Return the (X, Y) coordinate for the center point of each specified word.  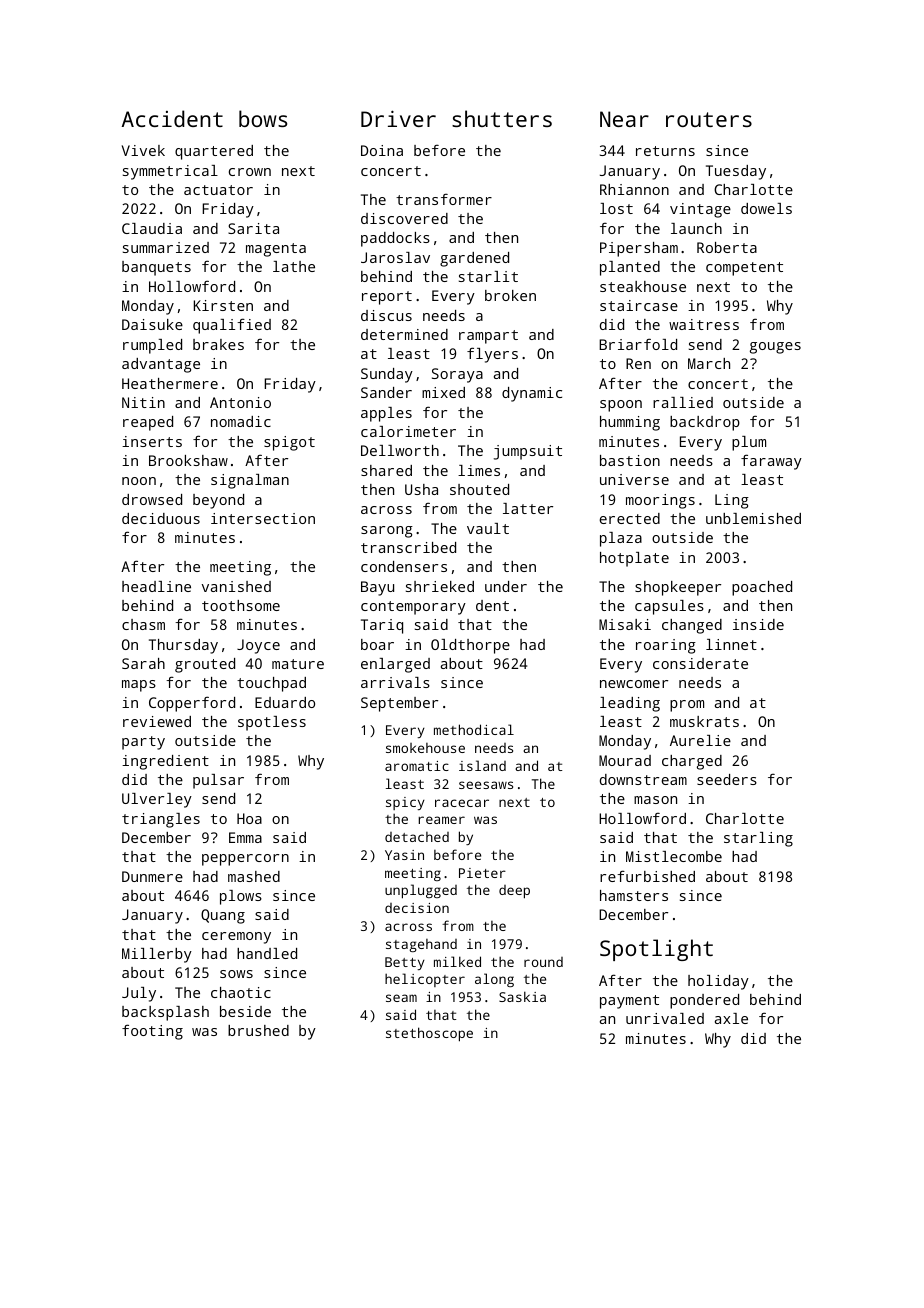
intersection (263, 518)
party (143, 743)
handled (267, 953)
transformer (444, 199)
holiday (718, 982)
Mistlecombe (674, 856)
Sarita (253, 228)
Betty (405, 963)
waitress (704, 324)
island (482, 765)
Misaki (625, 624)
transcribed (408, 547)
